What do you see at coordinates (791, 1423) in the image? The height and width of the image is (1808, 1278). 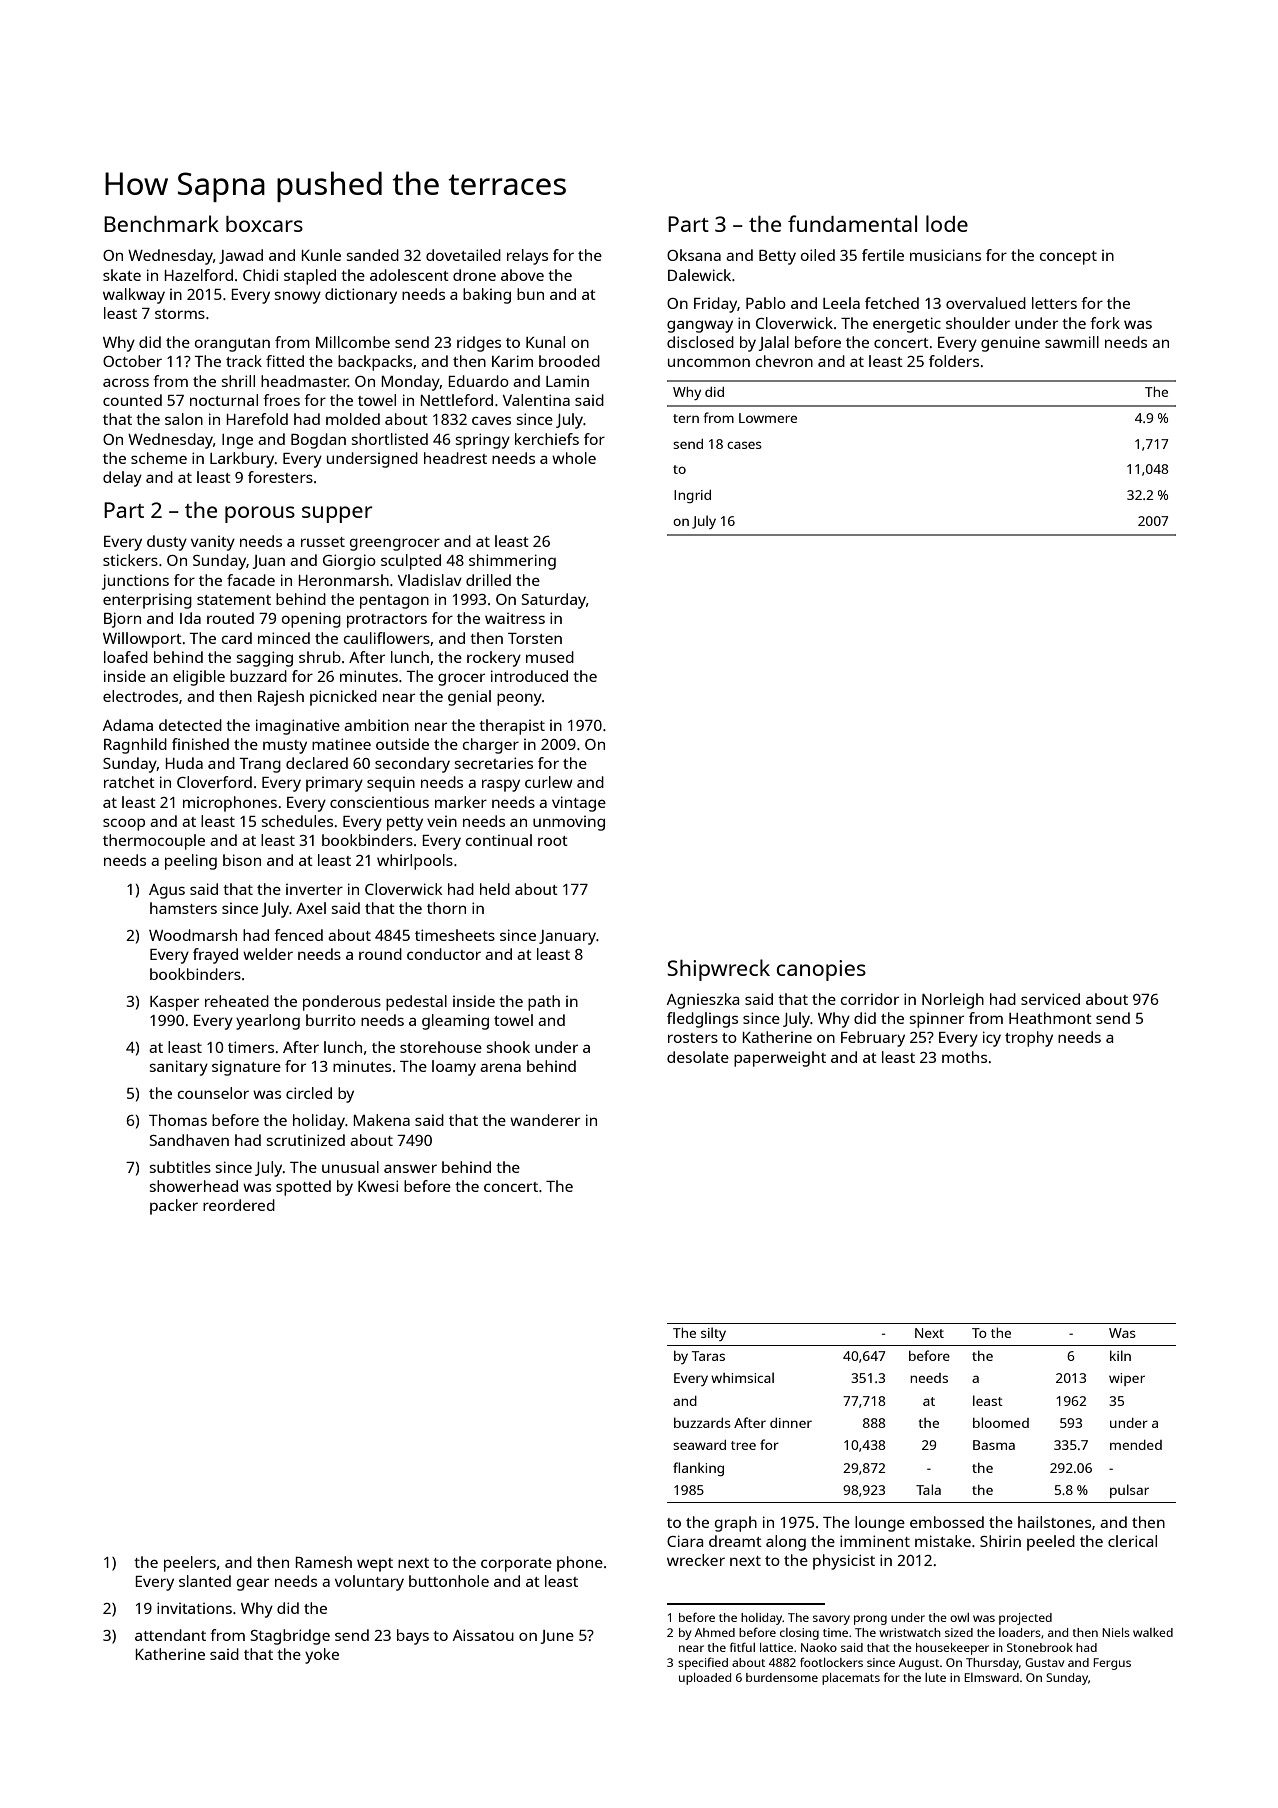 I see `dinner` at bounding box center [791, 1423].
